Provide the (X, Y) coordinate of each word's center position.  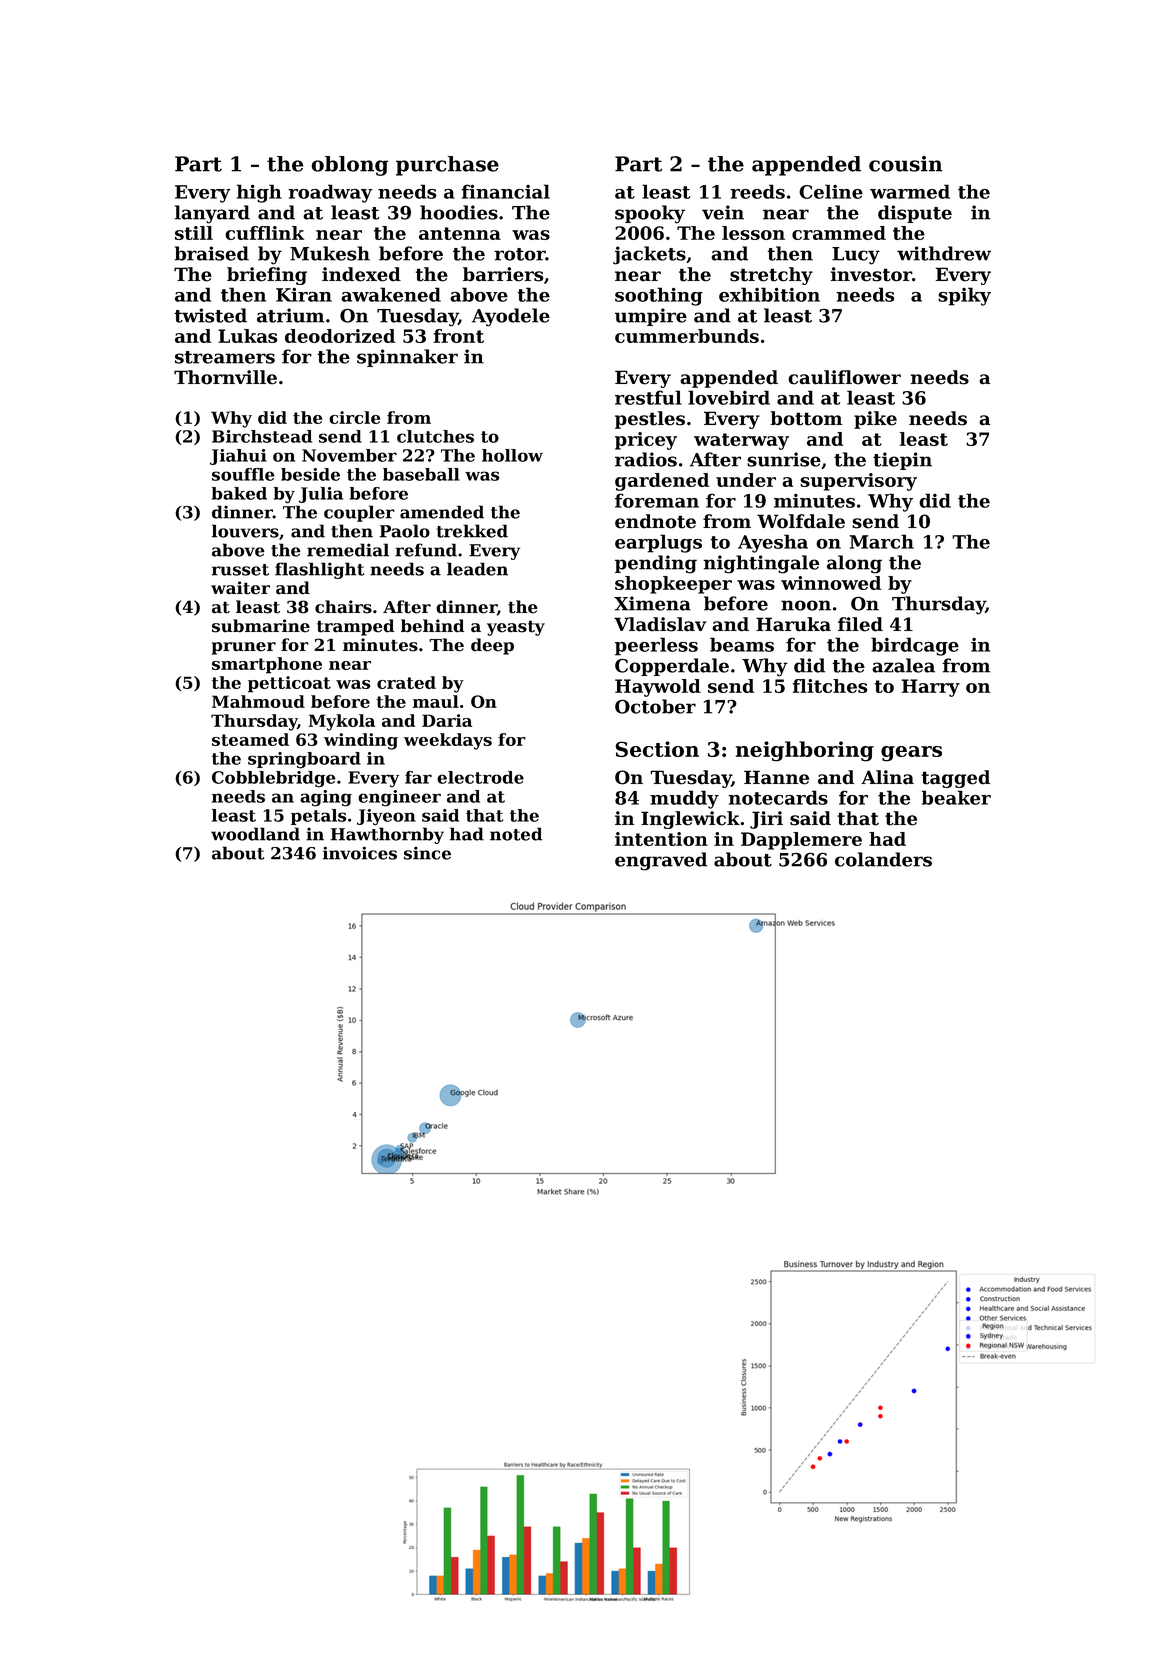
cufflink (264, 233)
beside (310, 474)
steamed (250, 739)
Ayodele (511, 317)
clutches (435, 436)
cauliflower (844, 377)
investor (871, 274)
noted (516, 834)
